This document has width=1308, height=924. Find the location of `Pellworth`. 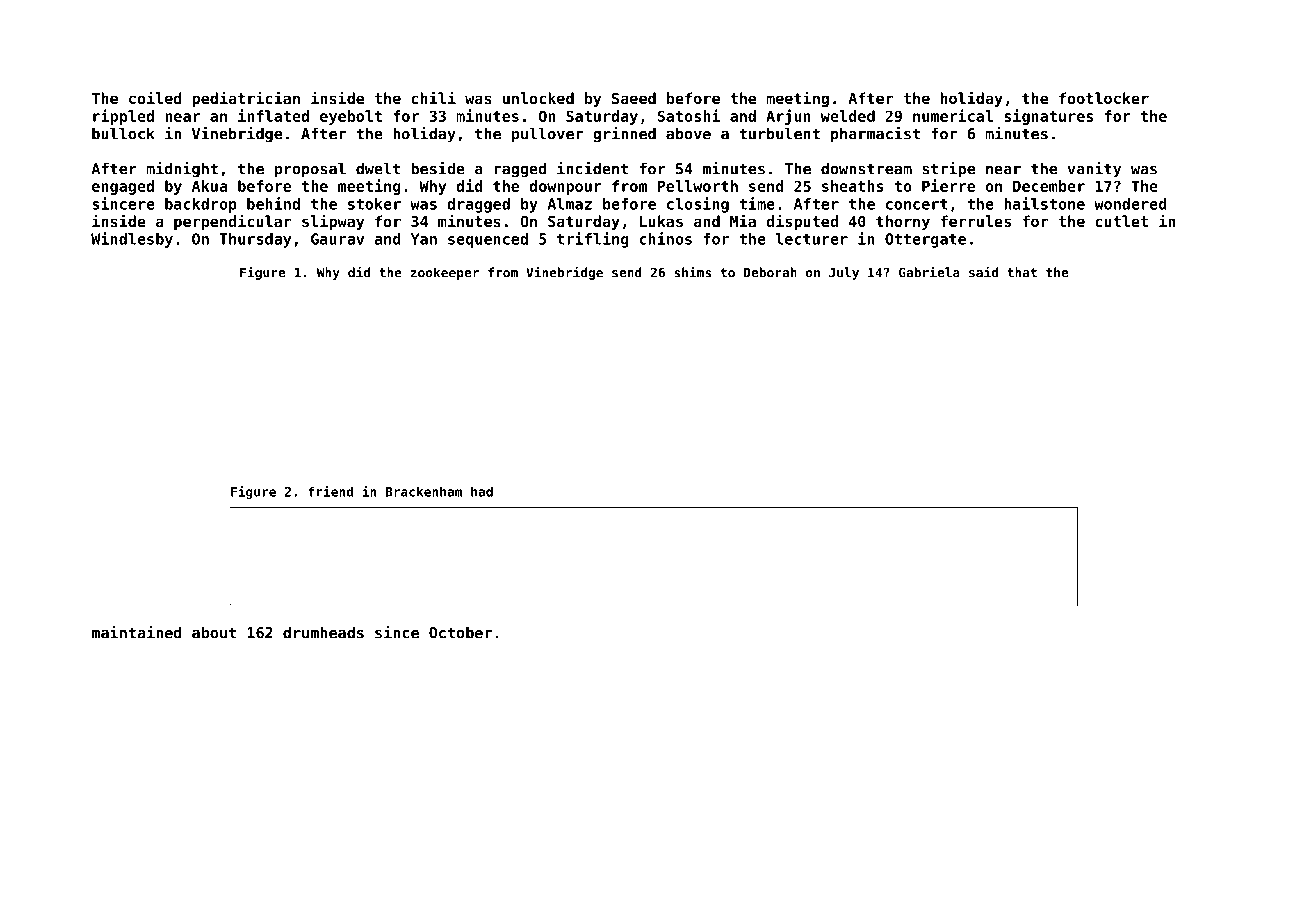

Pellworth is located at coordinates (698, 186).
